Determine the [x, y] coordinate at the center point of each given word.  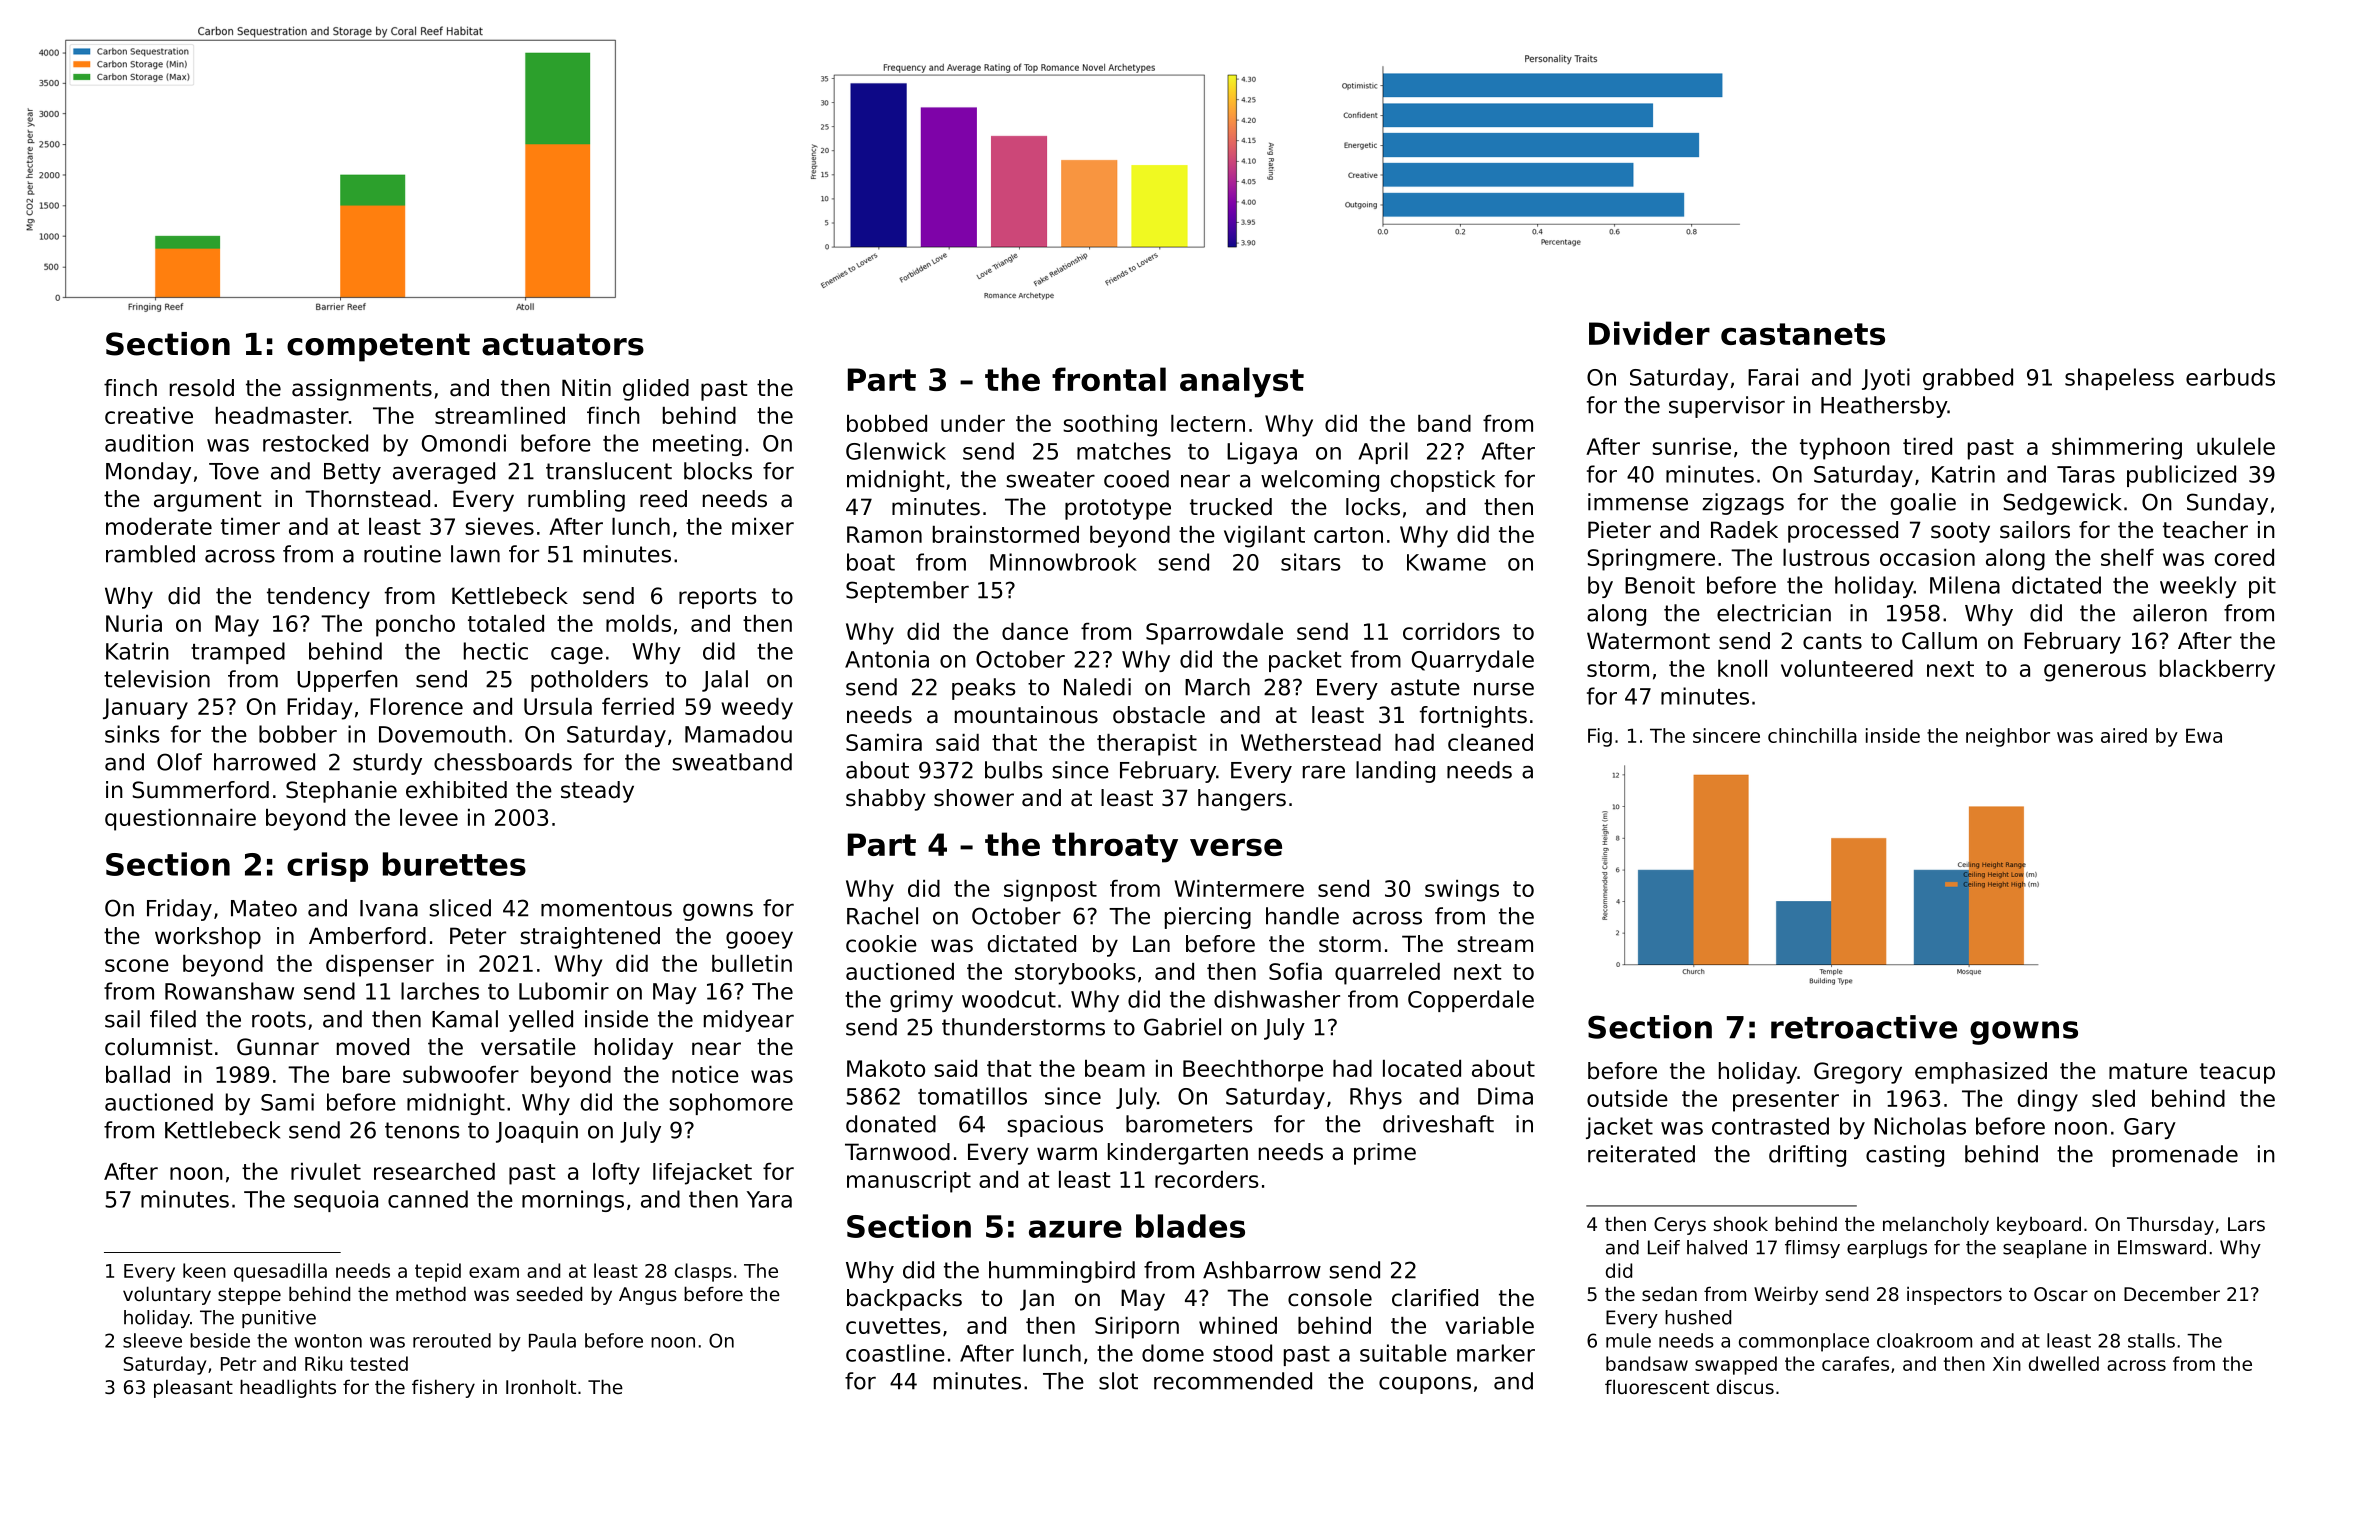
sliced [460, 908]
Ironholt [541, 1386]
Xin [2007, 1363]
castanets [1803, 334]
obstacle [1159, 715]
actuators [563, 344]
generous [2095, 673]
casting [1905, 1156]
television [157, 679]
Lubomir [564, 991]
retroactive [1864, 1027]
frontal [1109, 379]
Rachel [882, 916]
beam [1115, 1068]
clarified [1435, 1298]
